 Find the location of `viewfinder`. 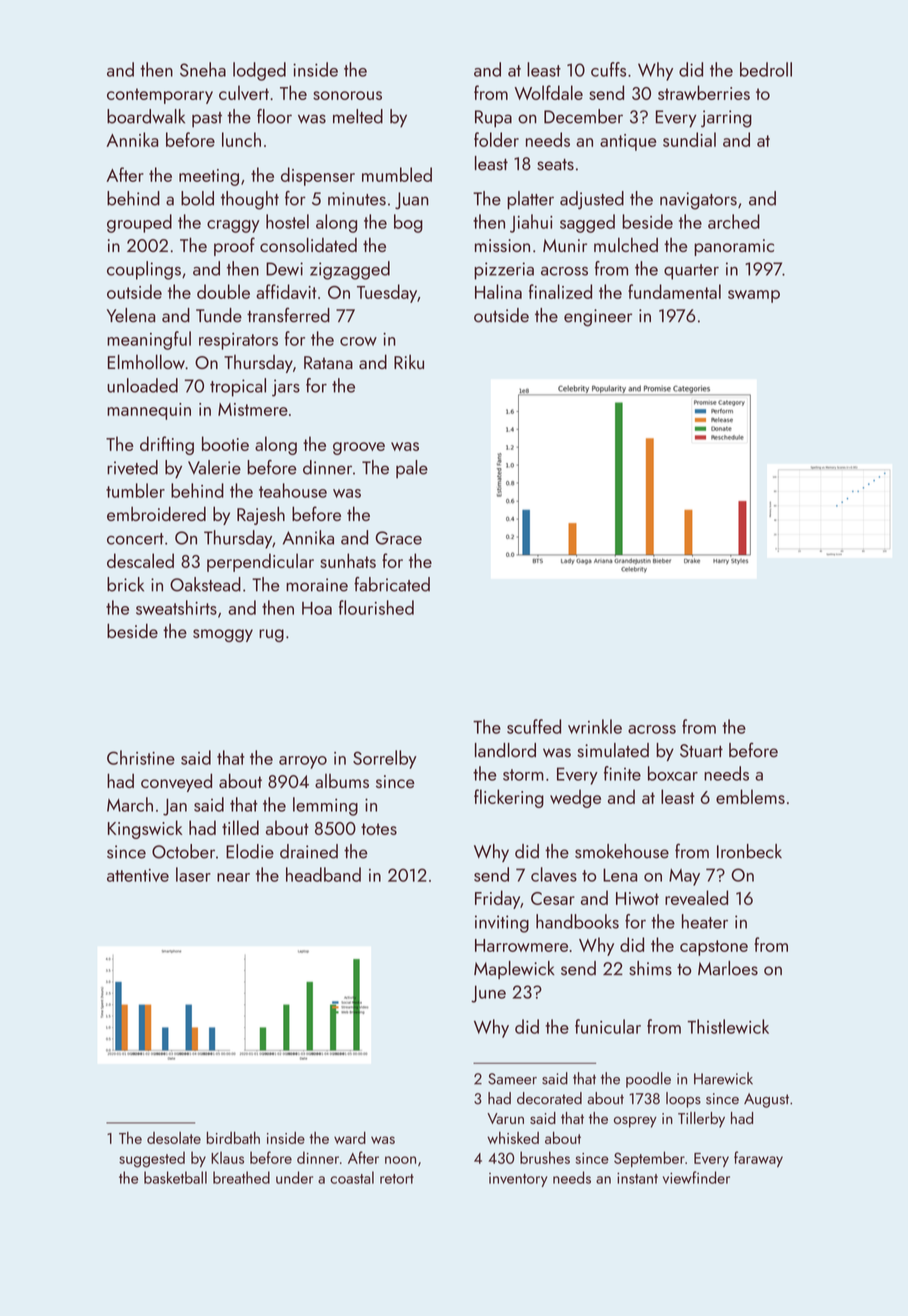

viewfinder is located at coordinates (696, 1177).
